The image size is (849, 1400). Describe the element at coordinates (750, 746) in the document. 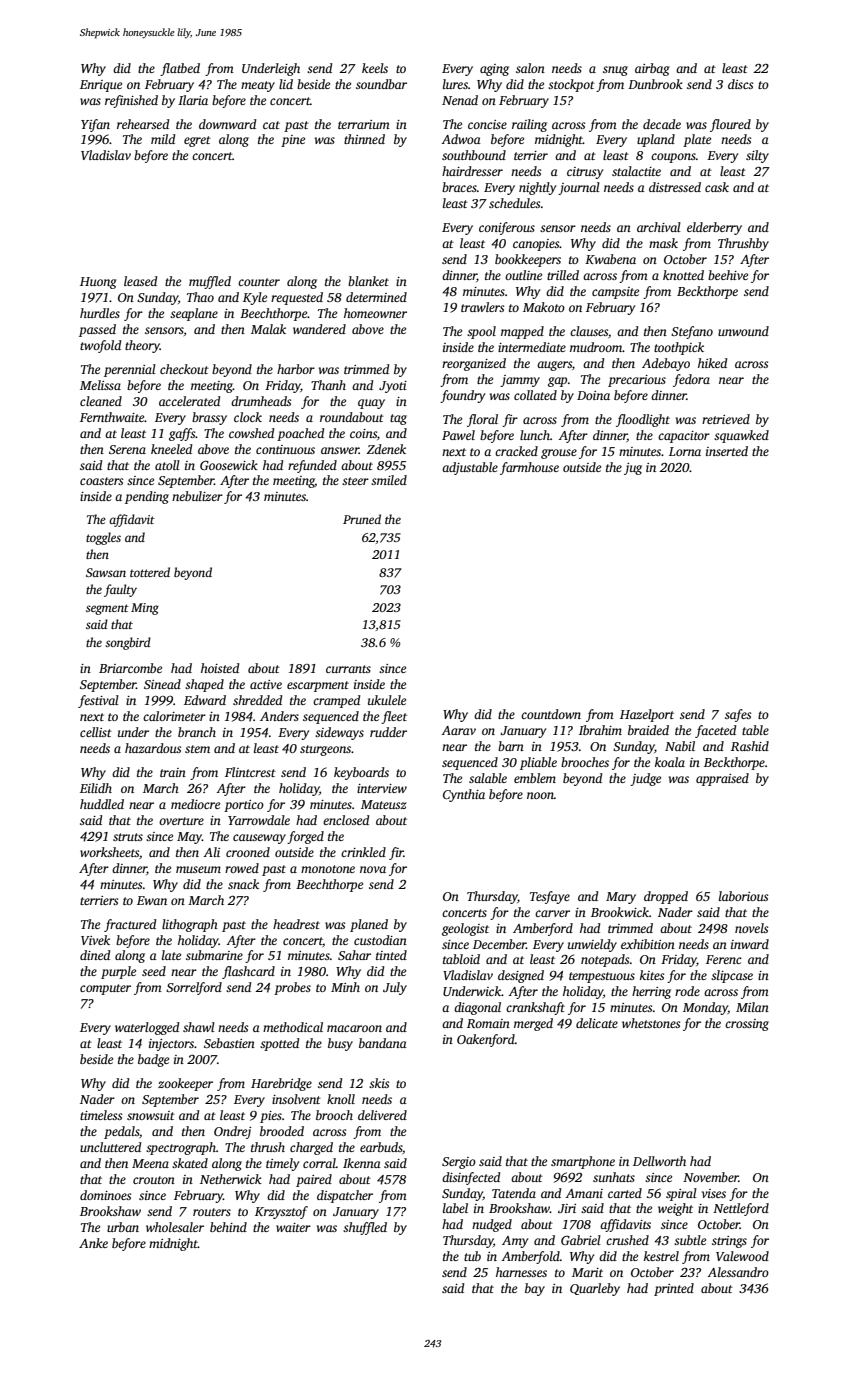

I see `Rashid` at that location.
